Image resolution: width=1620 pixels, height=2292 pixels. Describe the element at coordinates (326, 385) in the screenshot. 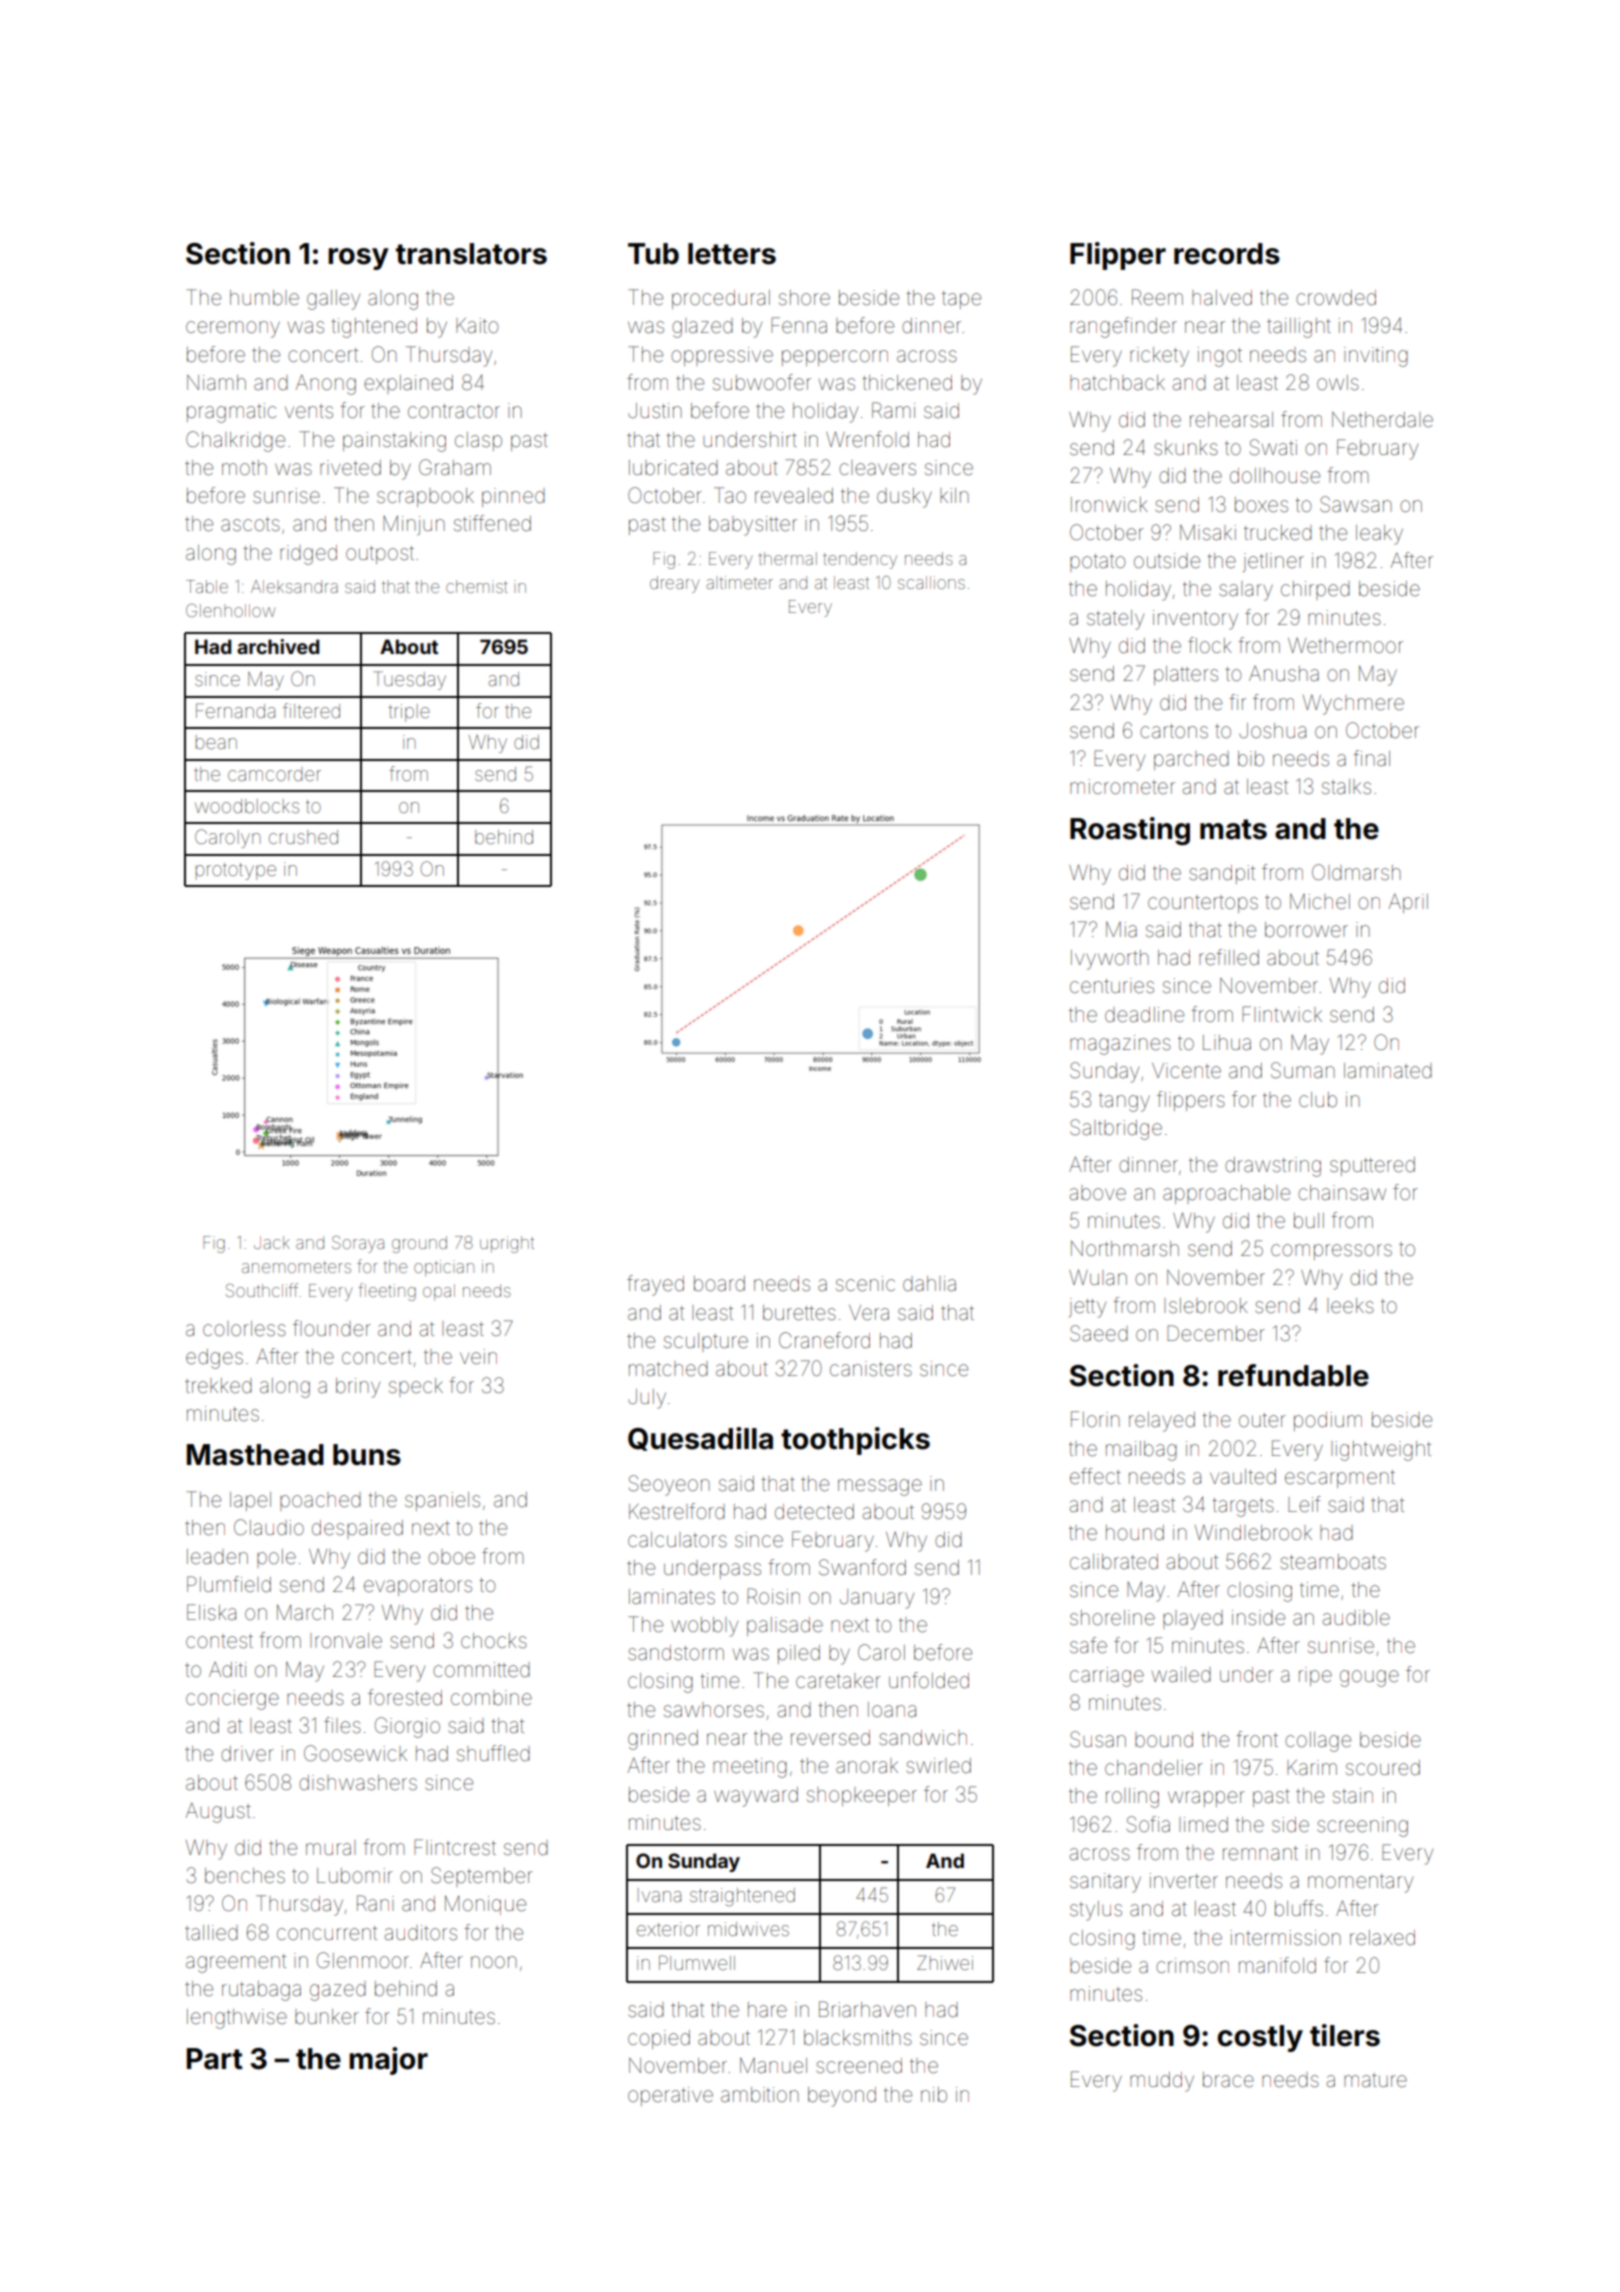

I see `Anong` at that location.
